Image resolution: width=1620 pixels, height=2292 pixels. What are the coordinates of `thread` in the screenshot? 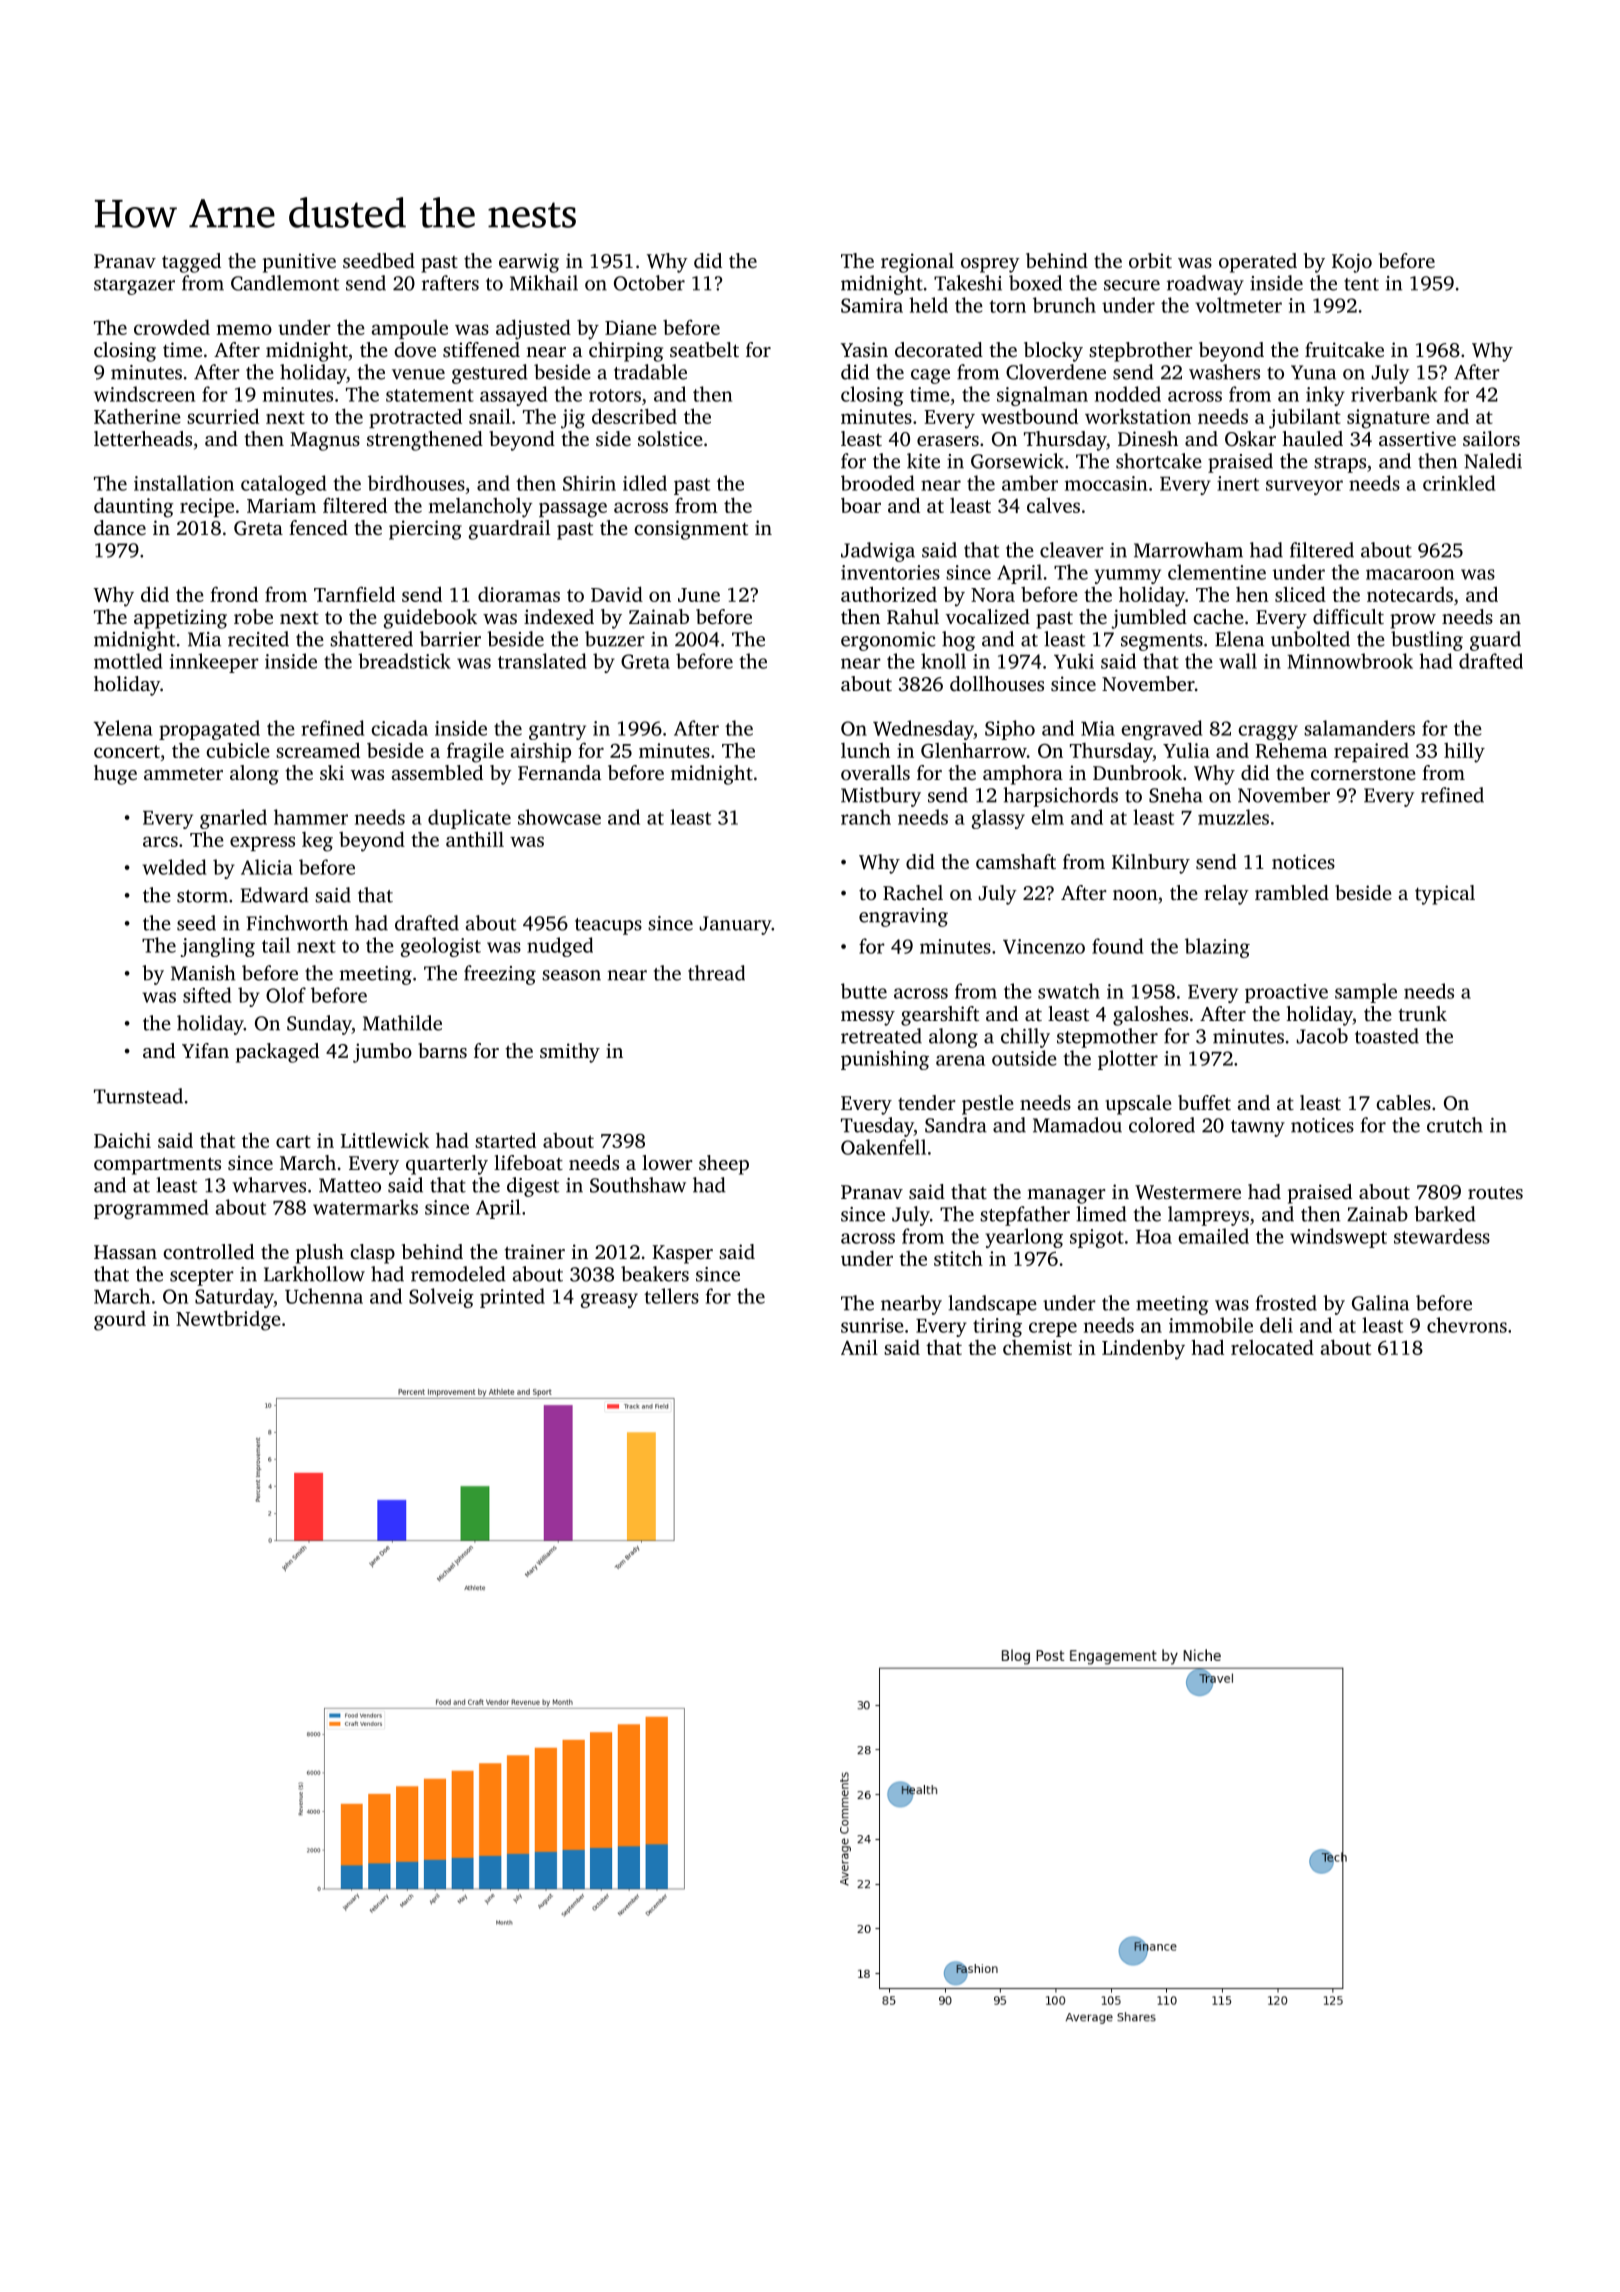 It's located at (716, 973).
